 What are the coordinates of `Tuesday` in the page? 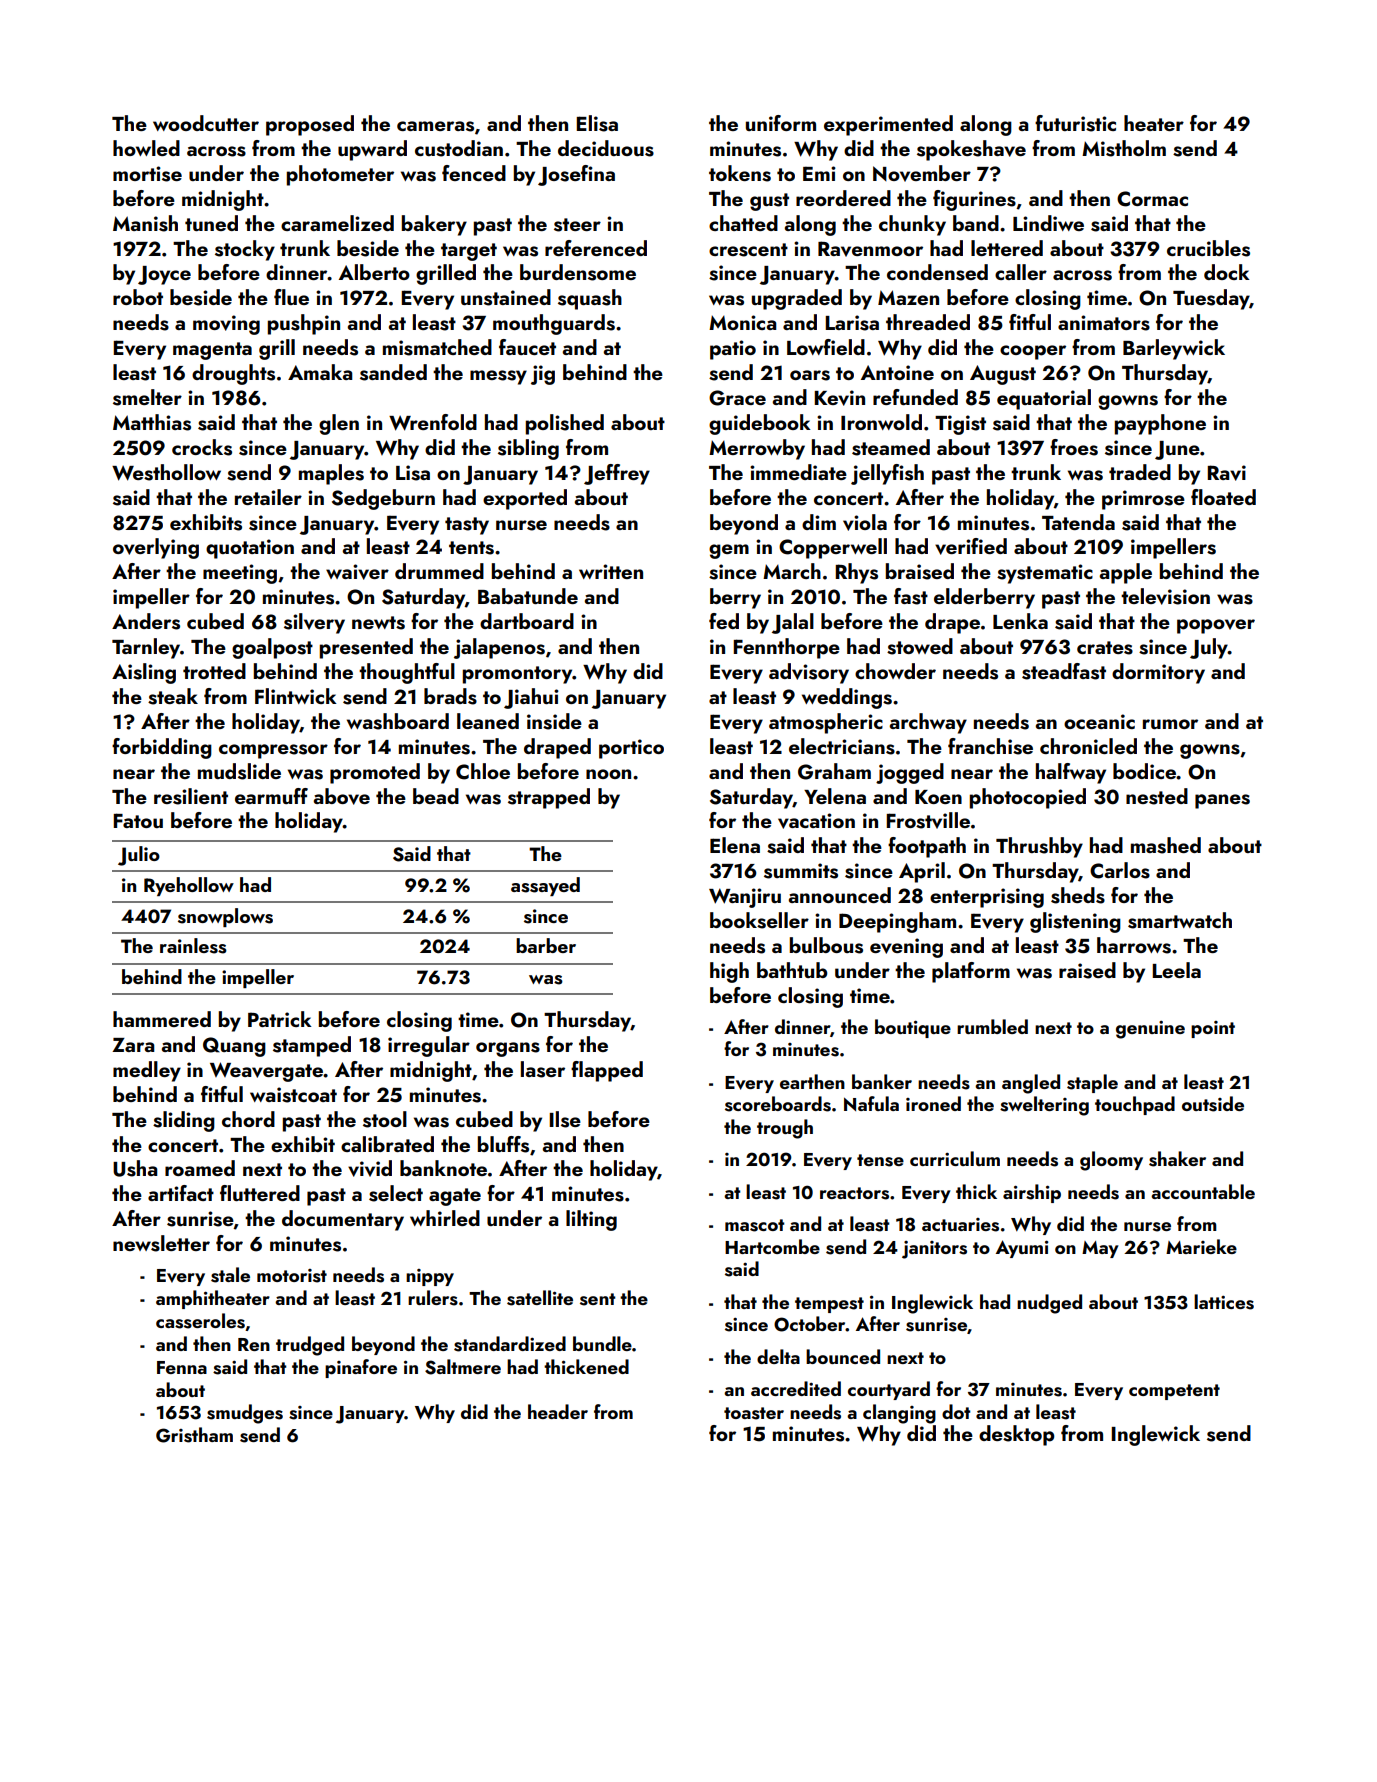 It's located at (1211, 299).
